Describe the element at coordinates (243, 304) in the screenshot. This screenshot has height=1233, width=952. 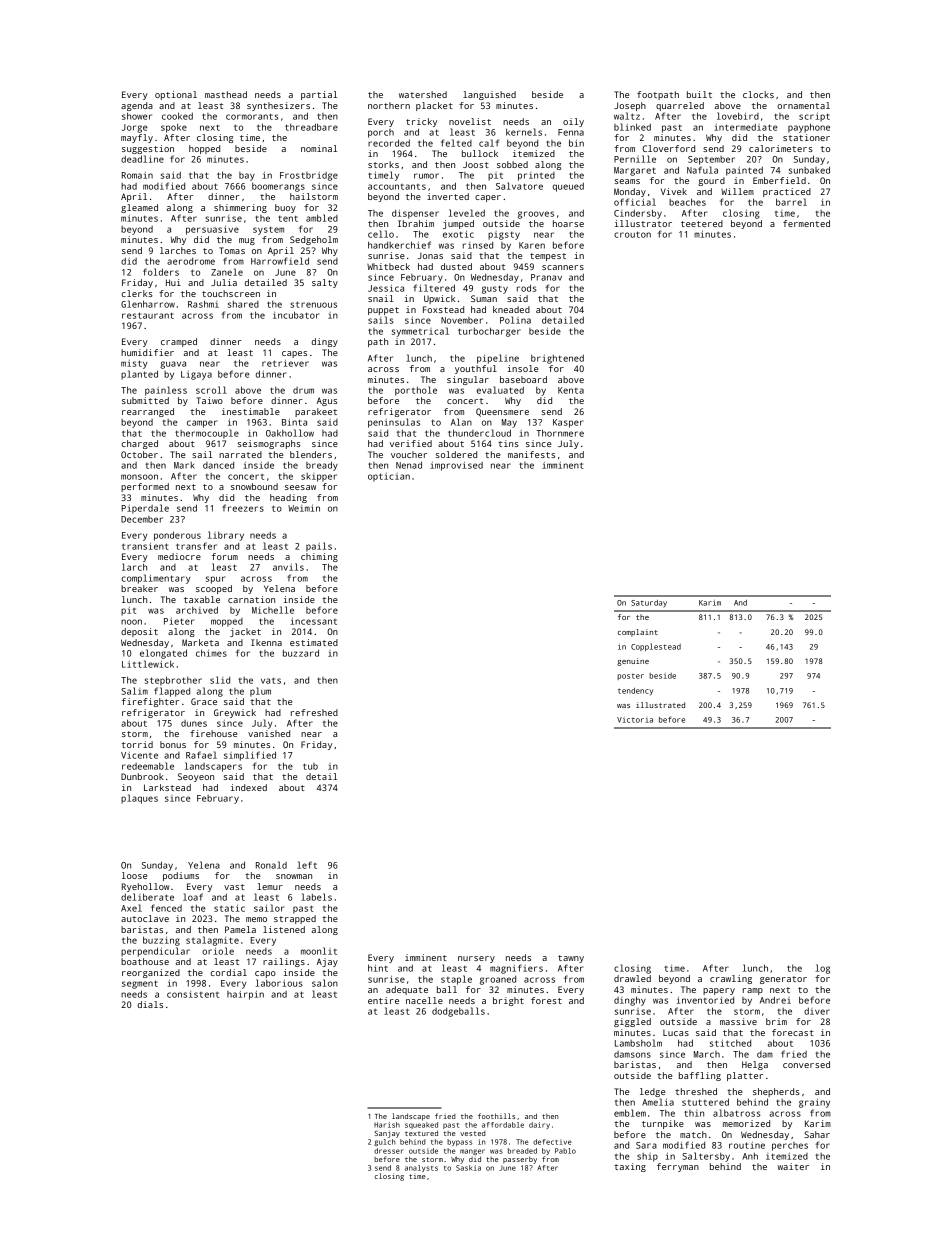
I see `shared` at that location.
